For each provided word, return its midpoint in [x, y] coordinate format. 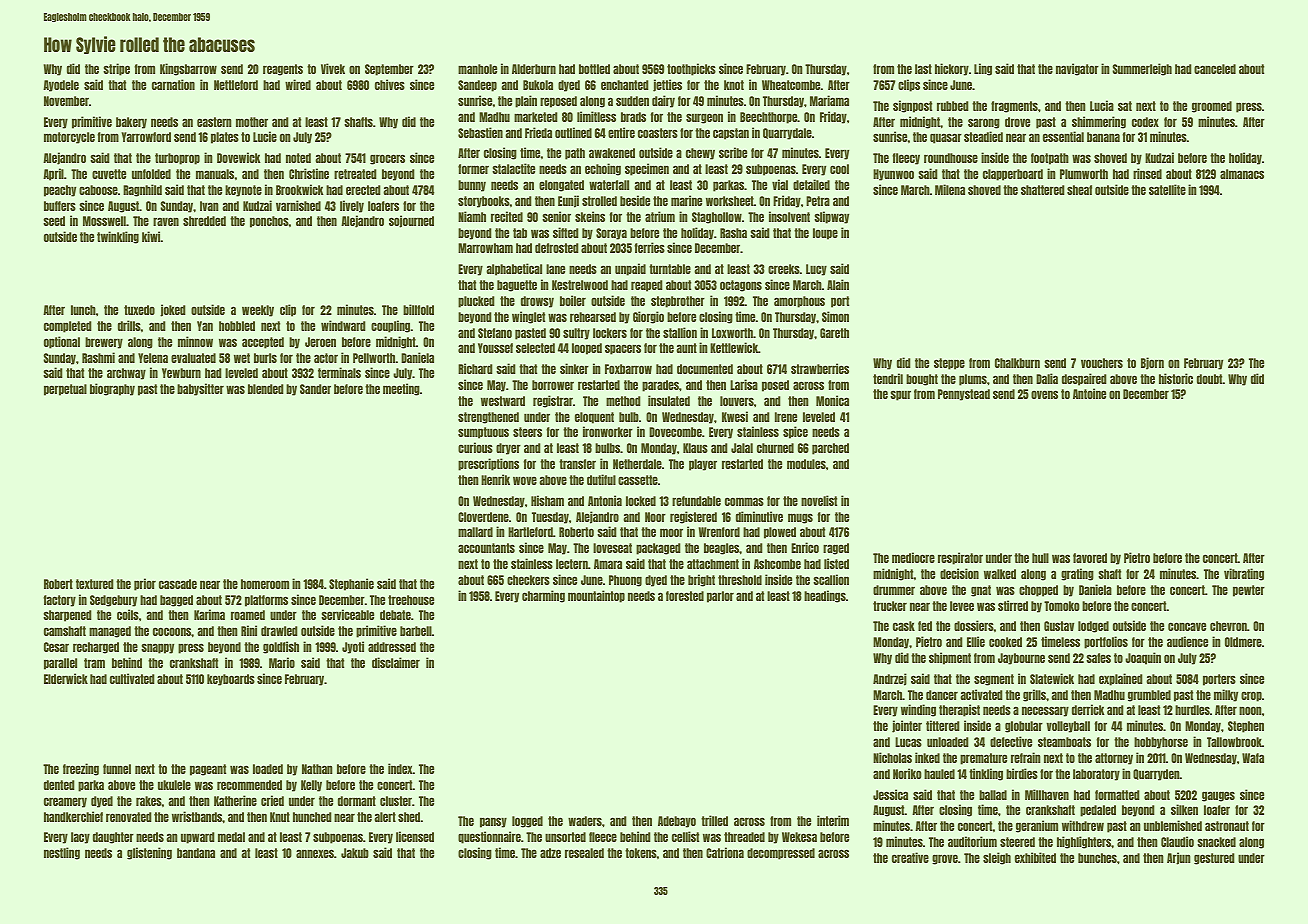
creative [910, 857]
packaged [658, 549]
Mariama [829, 100]
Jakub [355, 853]
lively [352, 206]
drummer [894, 590]
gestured [1214, 859]
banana [1103, 137]
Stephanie [351, 584]
